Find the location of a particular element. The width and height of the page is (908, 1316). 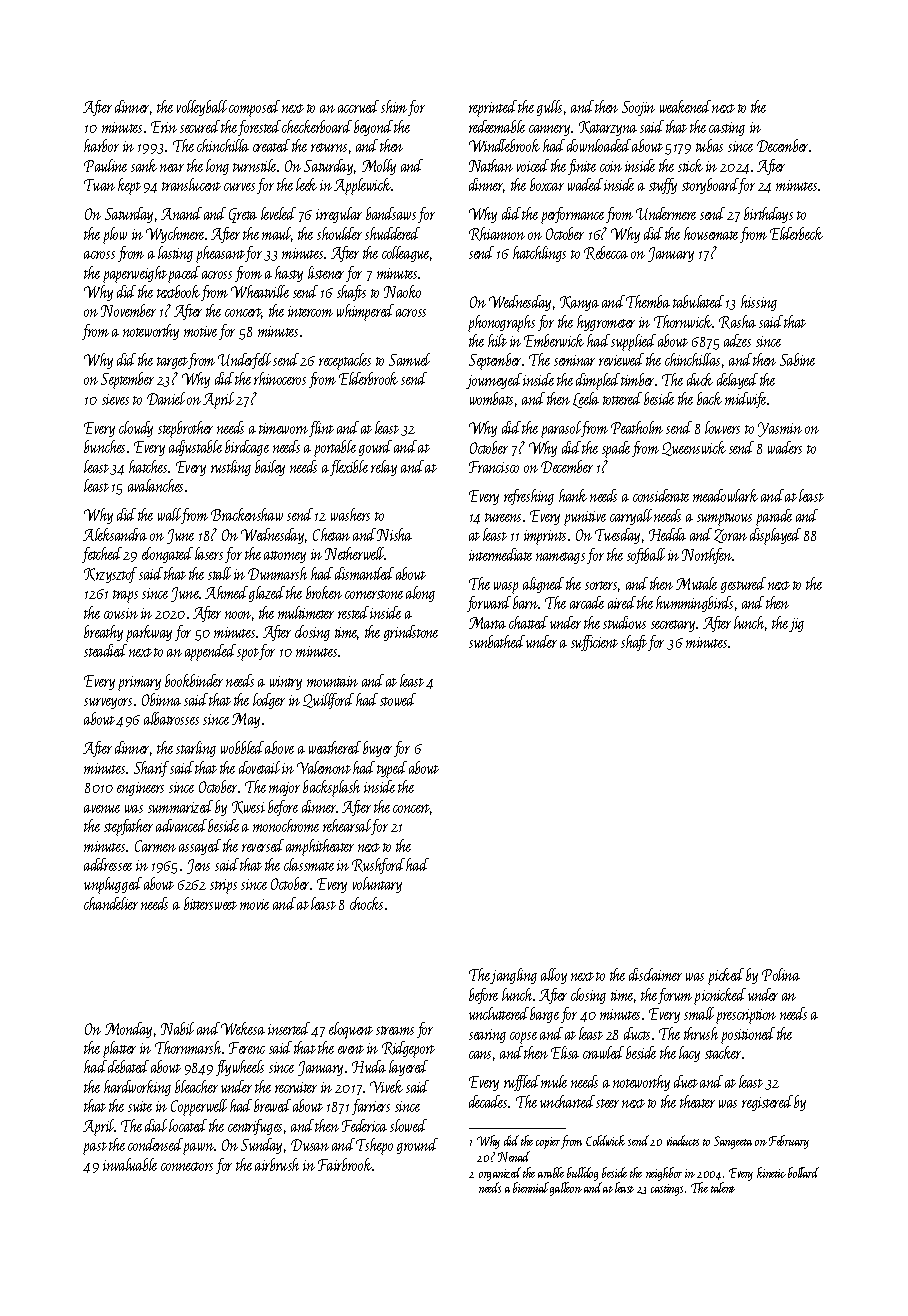

harbor is located at coordinates (101, 145).
